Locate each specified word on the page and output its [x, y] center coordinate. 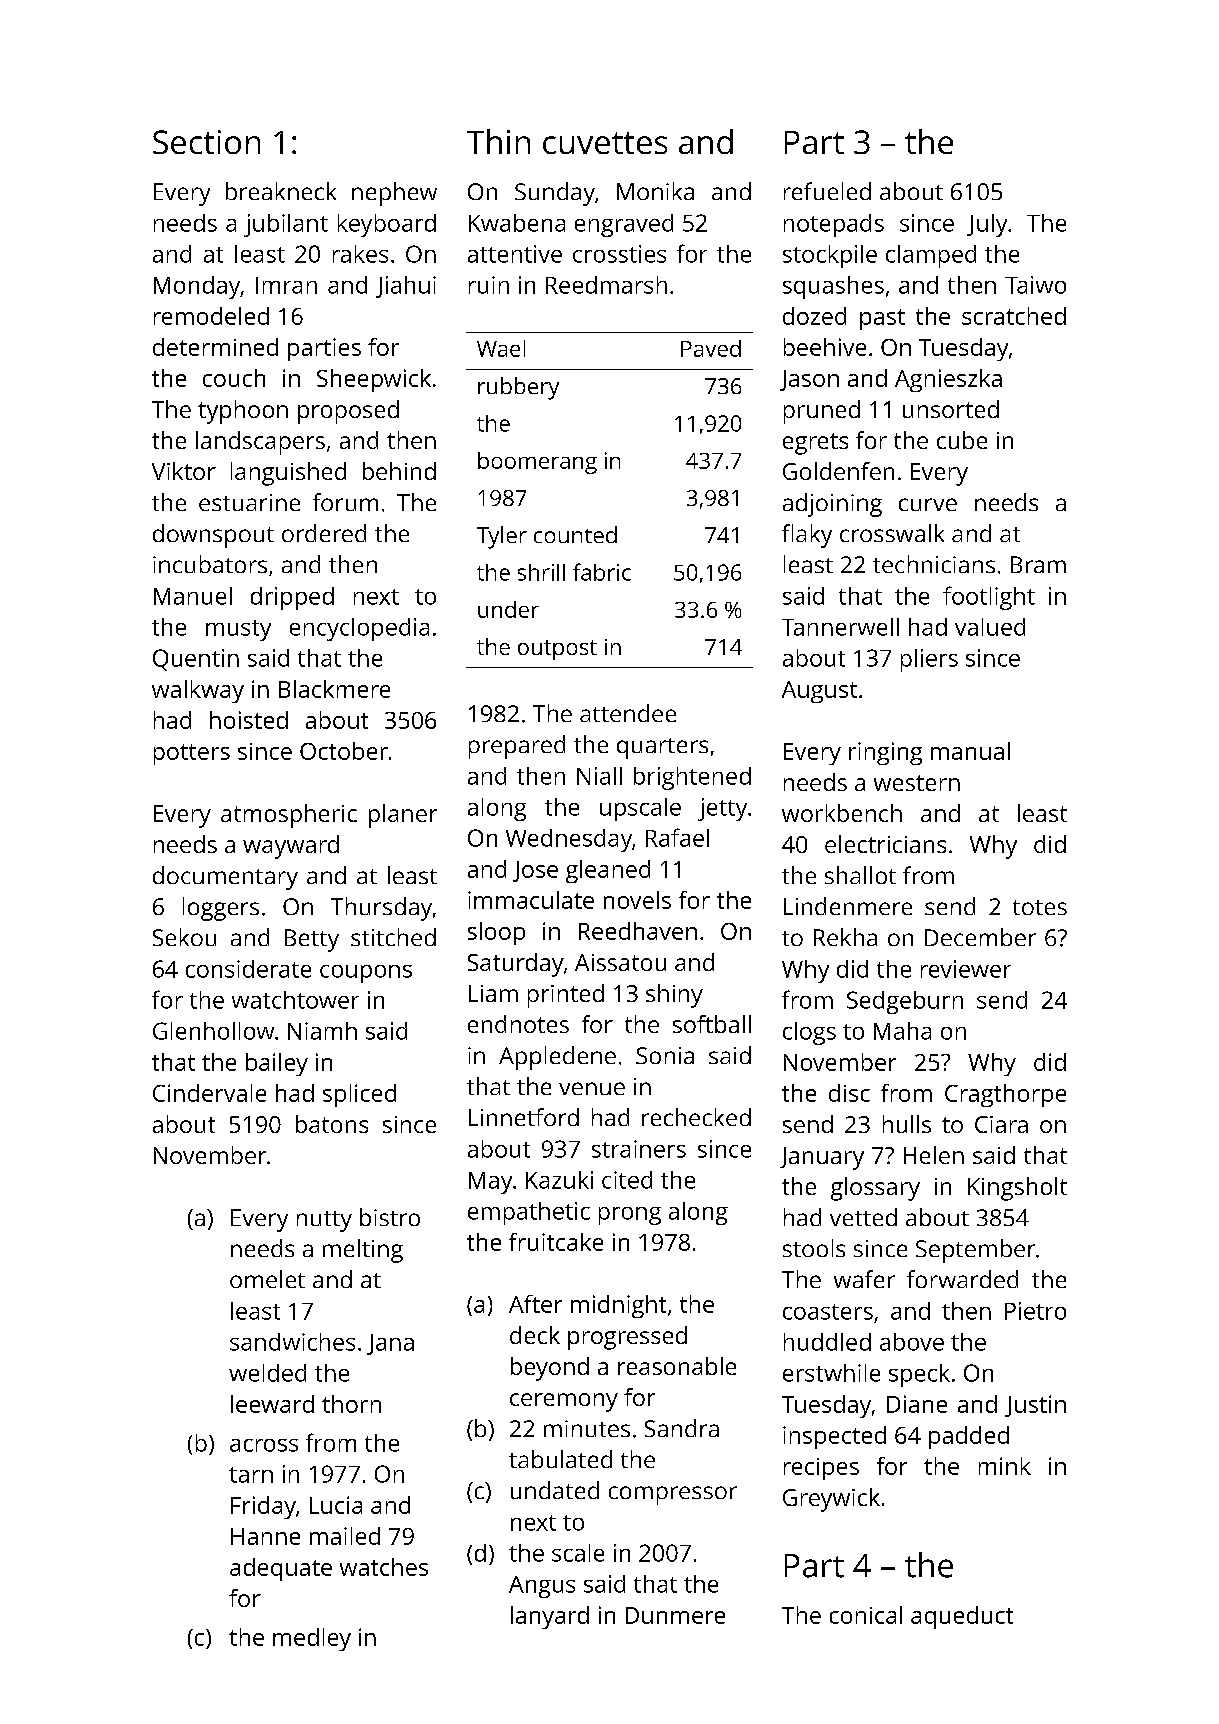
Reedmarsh [606, 285]
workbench [842, 813]
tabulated [560, 1459]
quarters [662, 748]
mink [1005, 1466]
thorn [351, 1404]
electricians [885, 844]
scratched [1014, 316]
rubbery [518, 388]
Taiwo [1035, 285]
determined [215, 347]
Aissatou [620, 962]
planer [403, 816]
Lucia [336, 1505]
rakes [360, 254]
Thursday [381, 909]
